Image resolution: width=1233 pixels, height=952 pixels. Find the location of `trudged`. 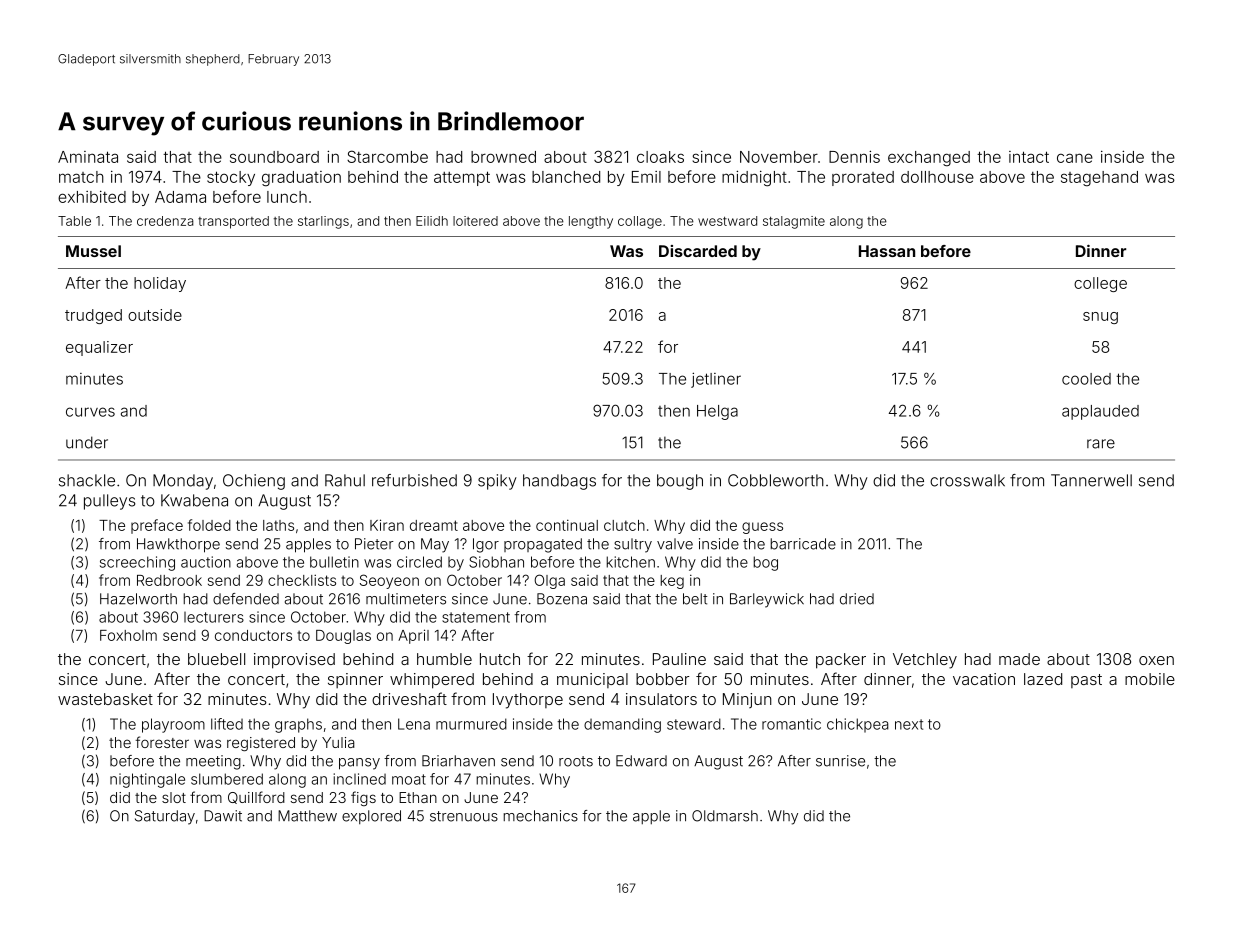

trudged is located at coordinates (93, 316).
